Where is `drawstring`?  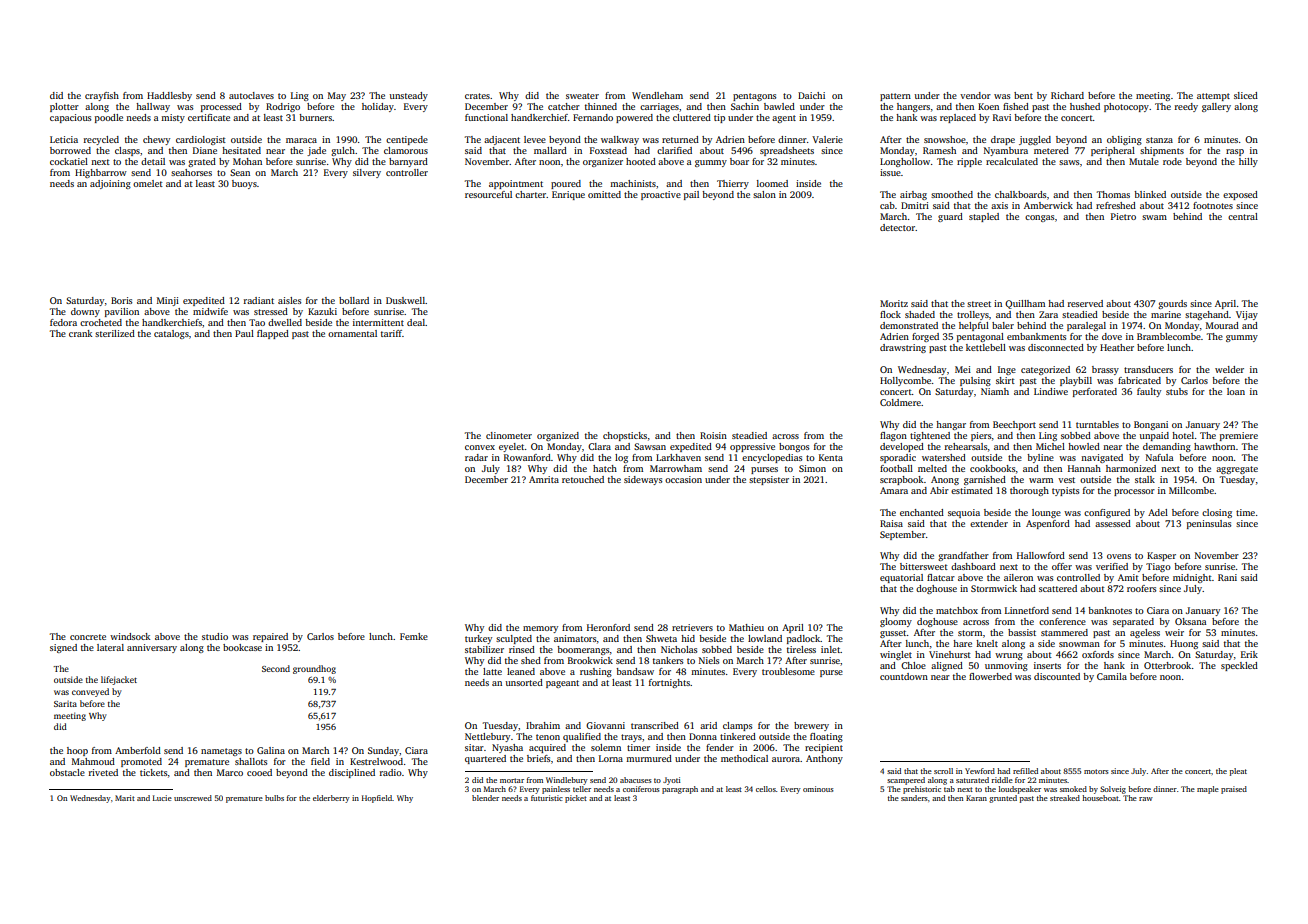 drawstring is located at coordinates (903, 348).
